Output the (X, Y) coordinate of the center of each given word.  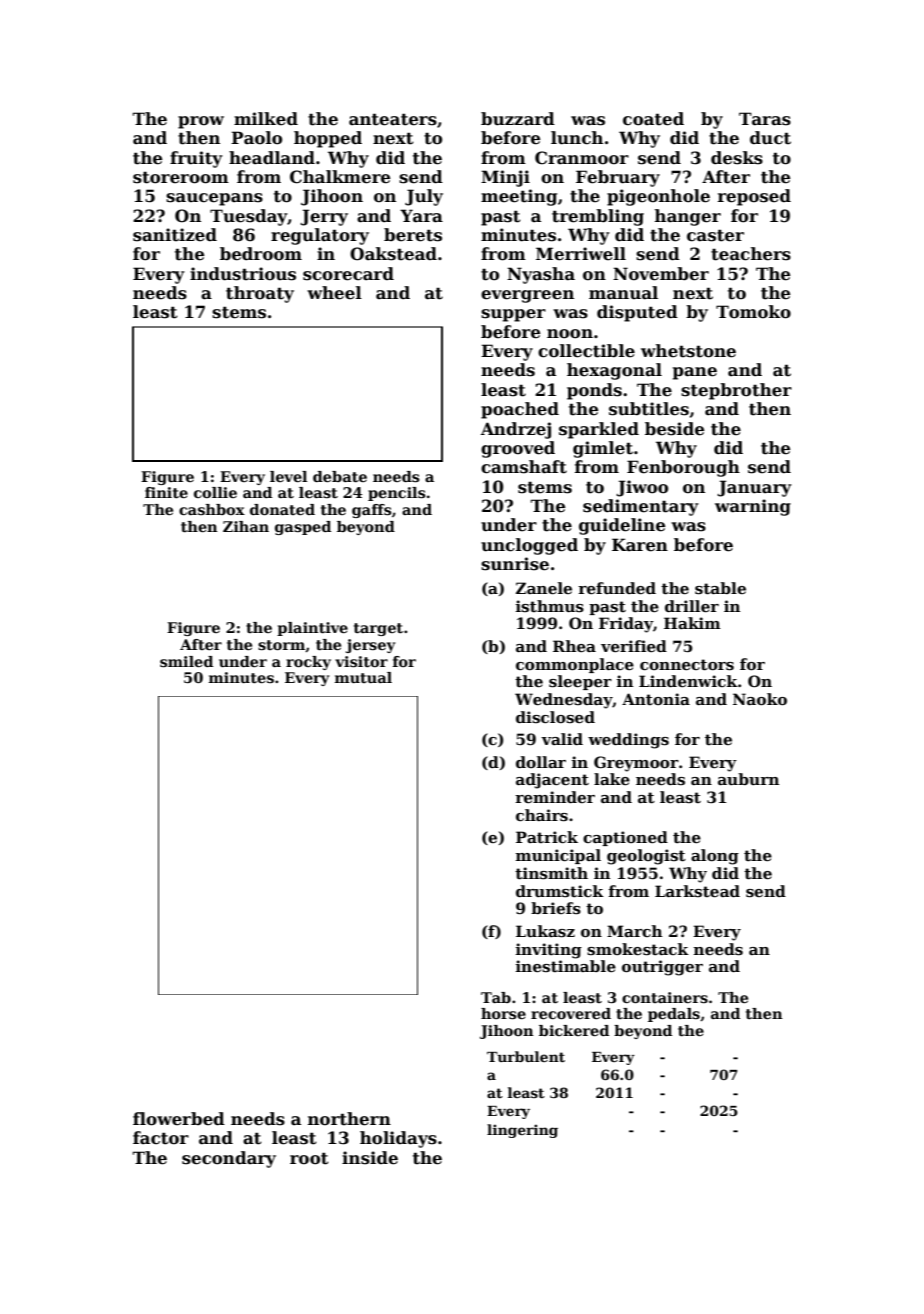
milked (266, 119)
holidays (398, 1139)
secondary (229, 1159)
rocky (308, 663)
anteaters (393, 119)
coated (653, 119)
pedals (674, 1015)
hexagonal (614, 371)
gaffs (372, 511)
